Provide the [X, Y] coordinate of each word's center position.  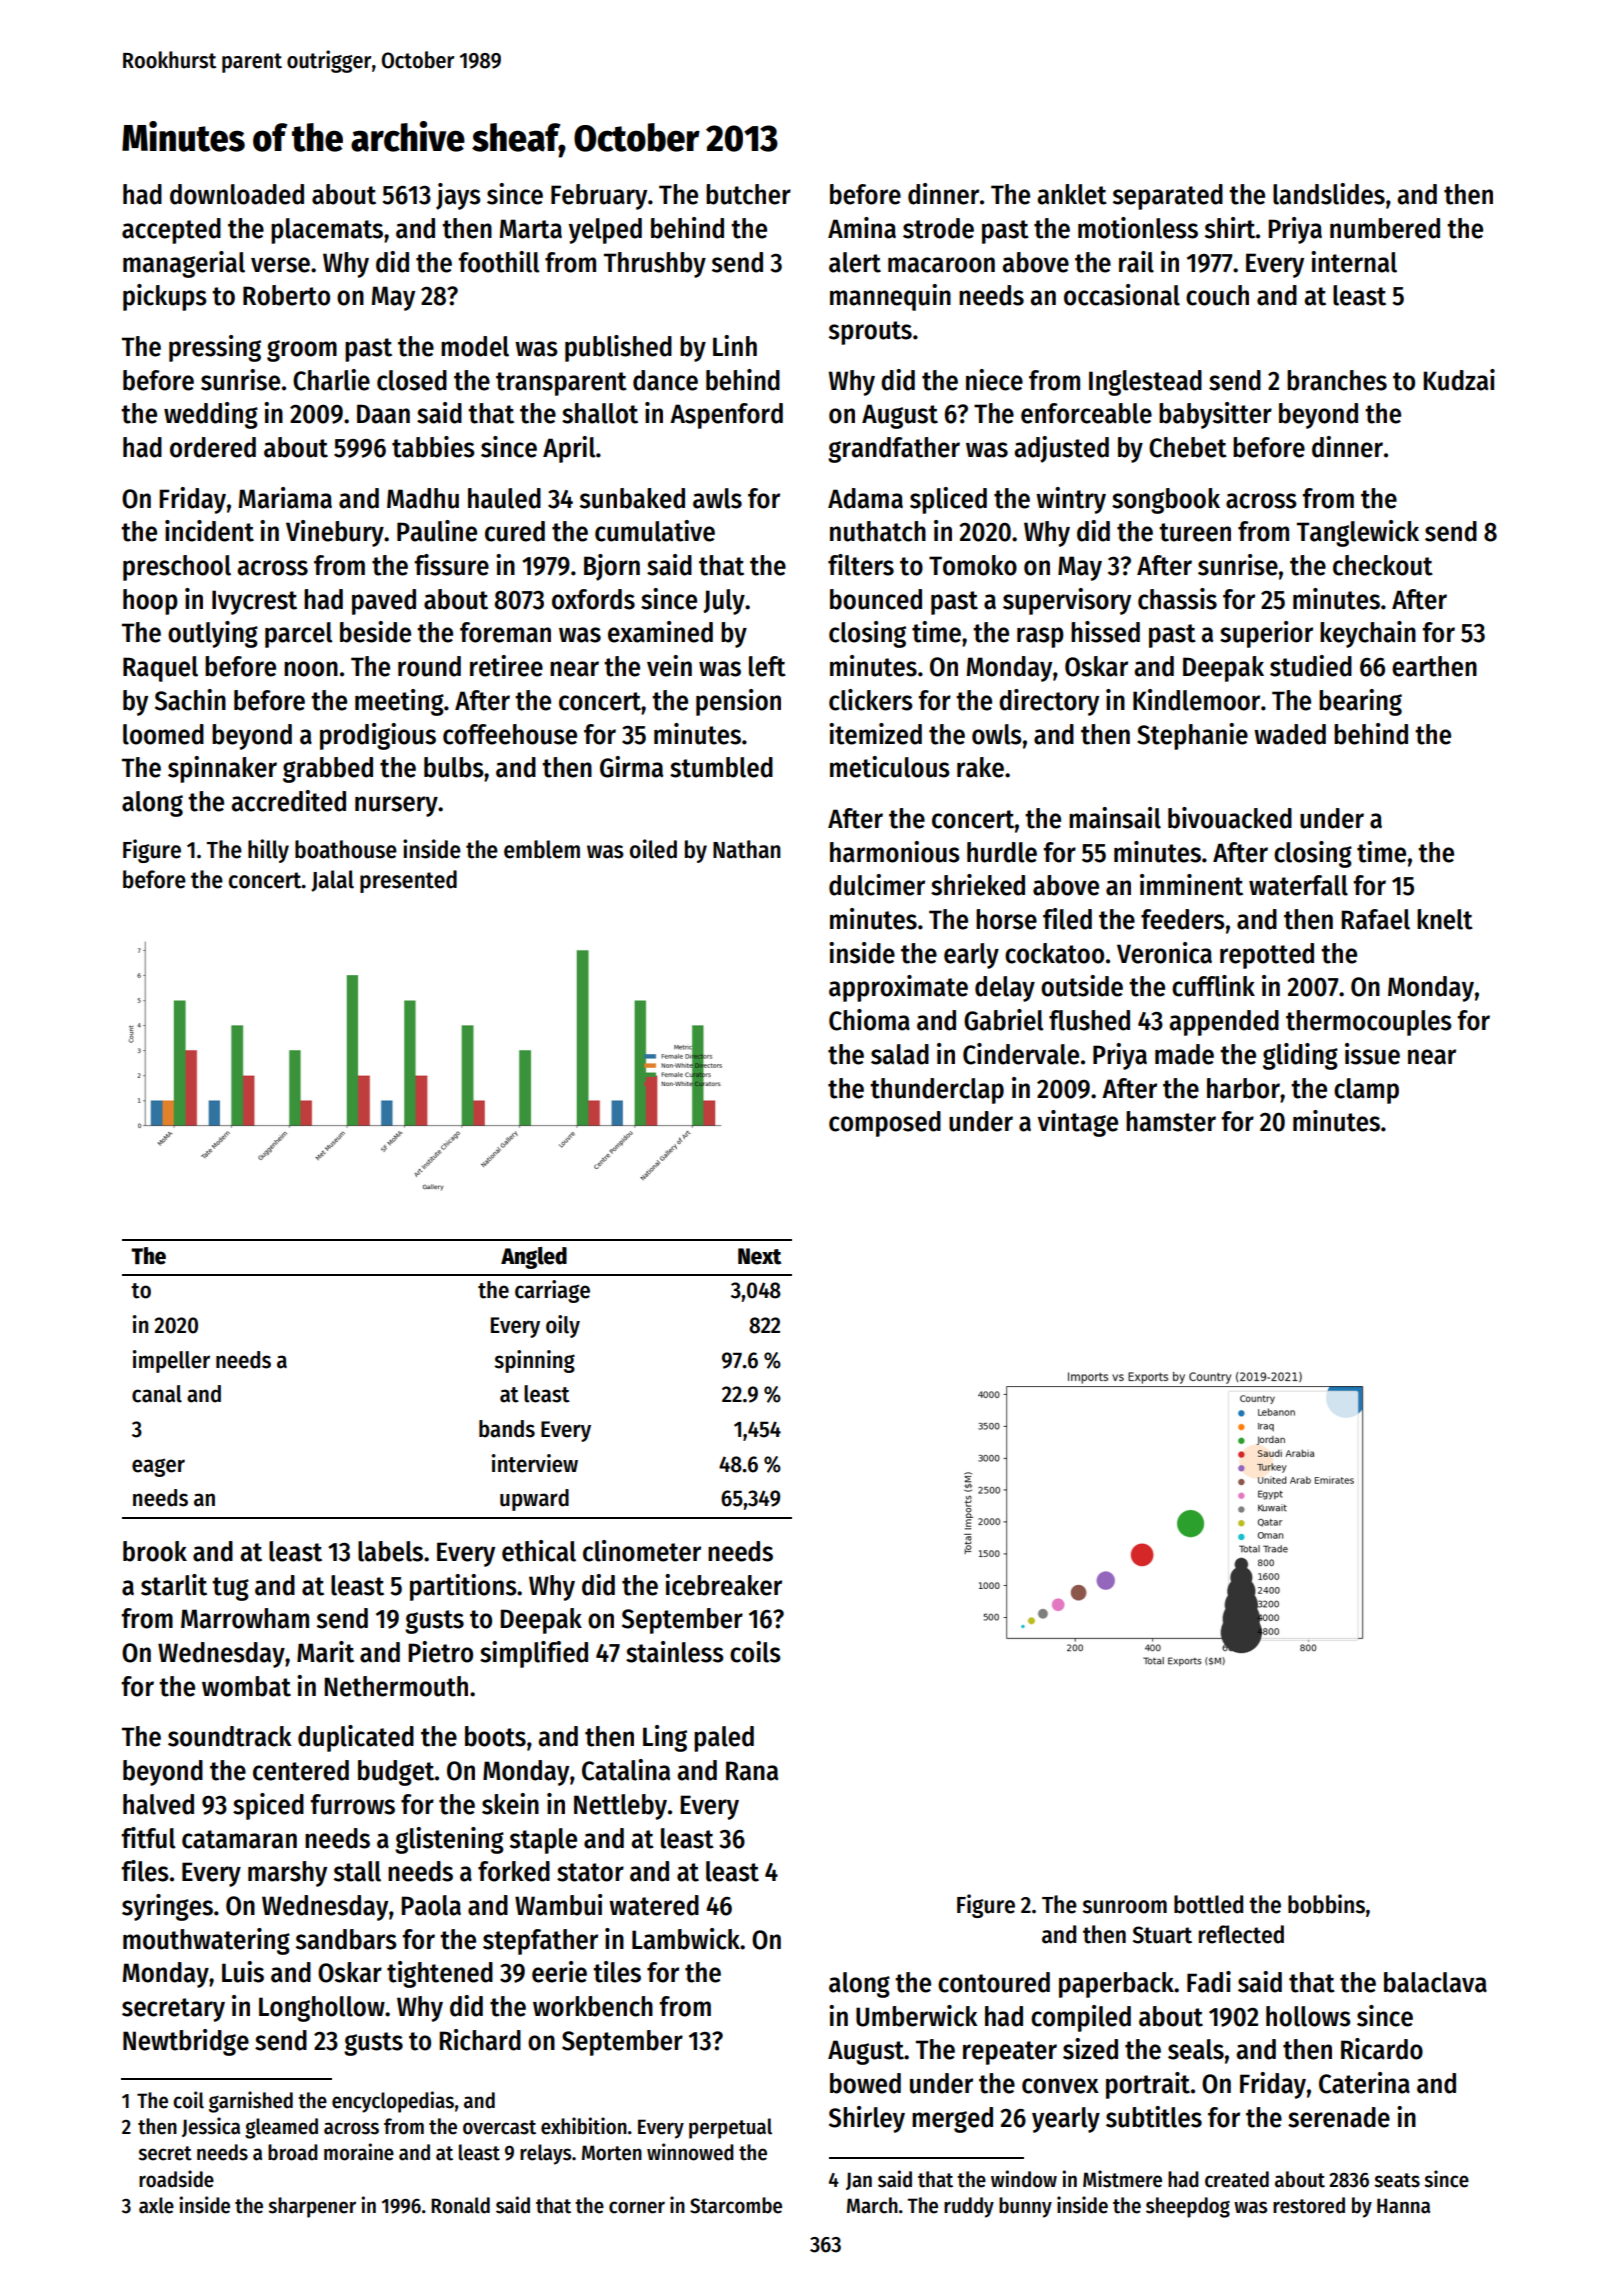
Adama [865, 498]
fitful [148, 1838]
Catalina [626, 1770]
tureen [1195, 532]
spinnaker [222, 769]
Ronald [460, 2205]
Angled [534, 1258]
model [475, 346]
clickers [871, 700]
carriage [552, 1291]
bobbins [1326, 1904]
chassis [1177, 599]
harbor [1243, 1088]
